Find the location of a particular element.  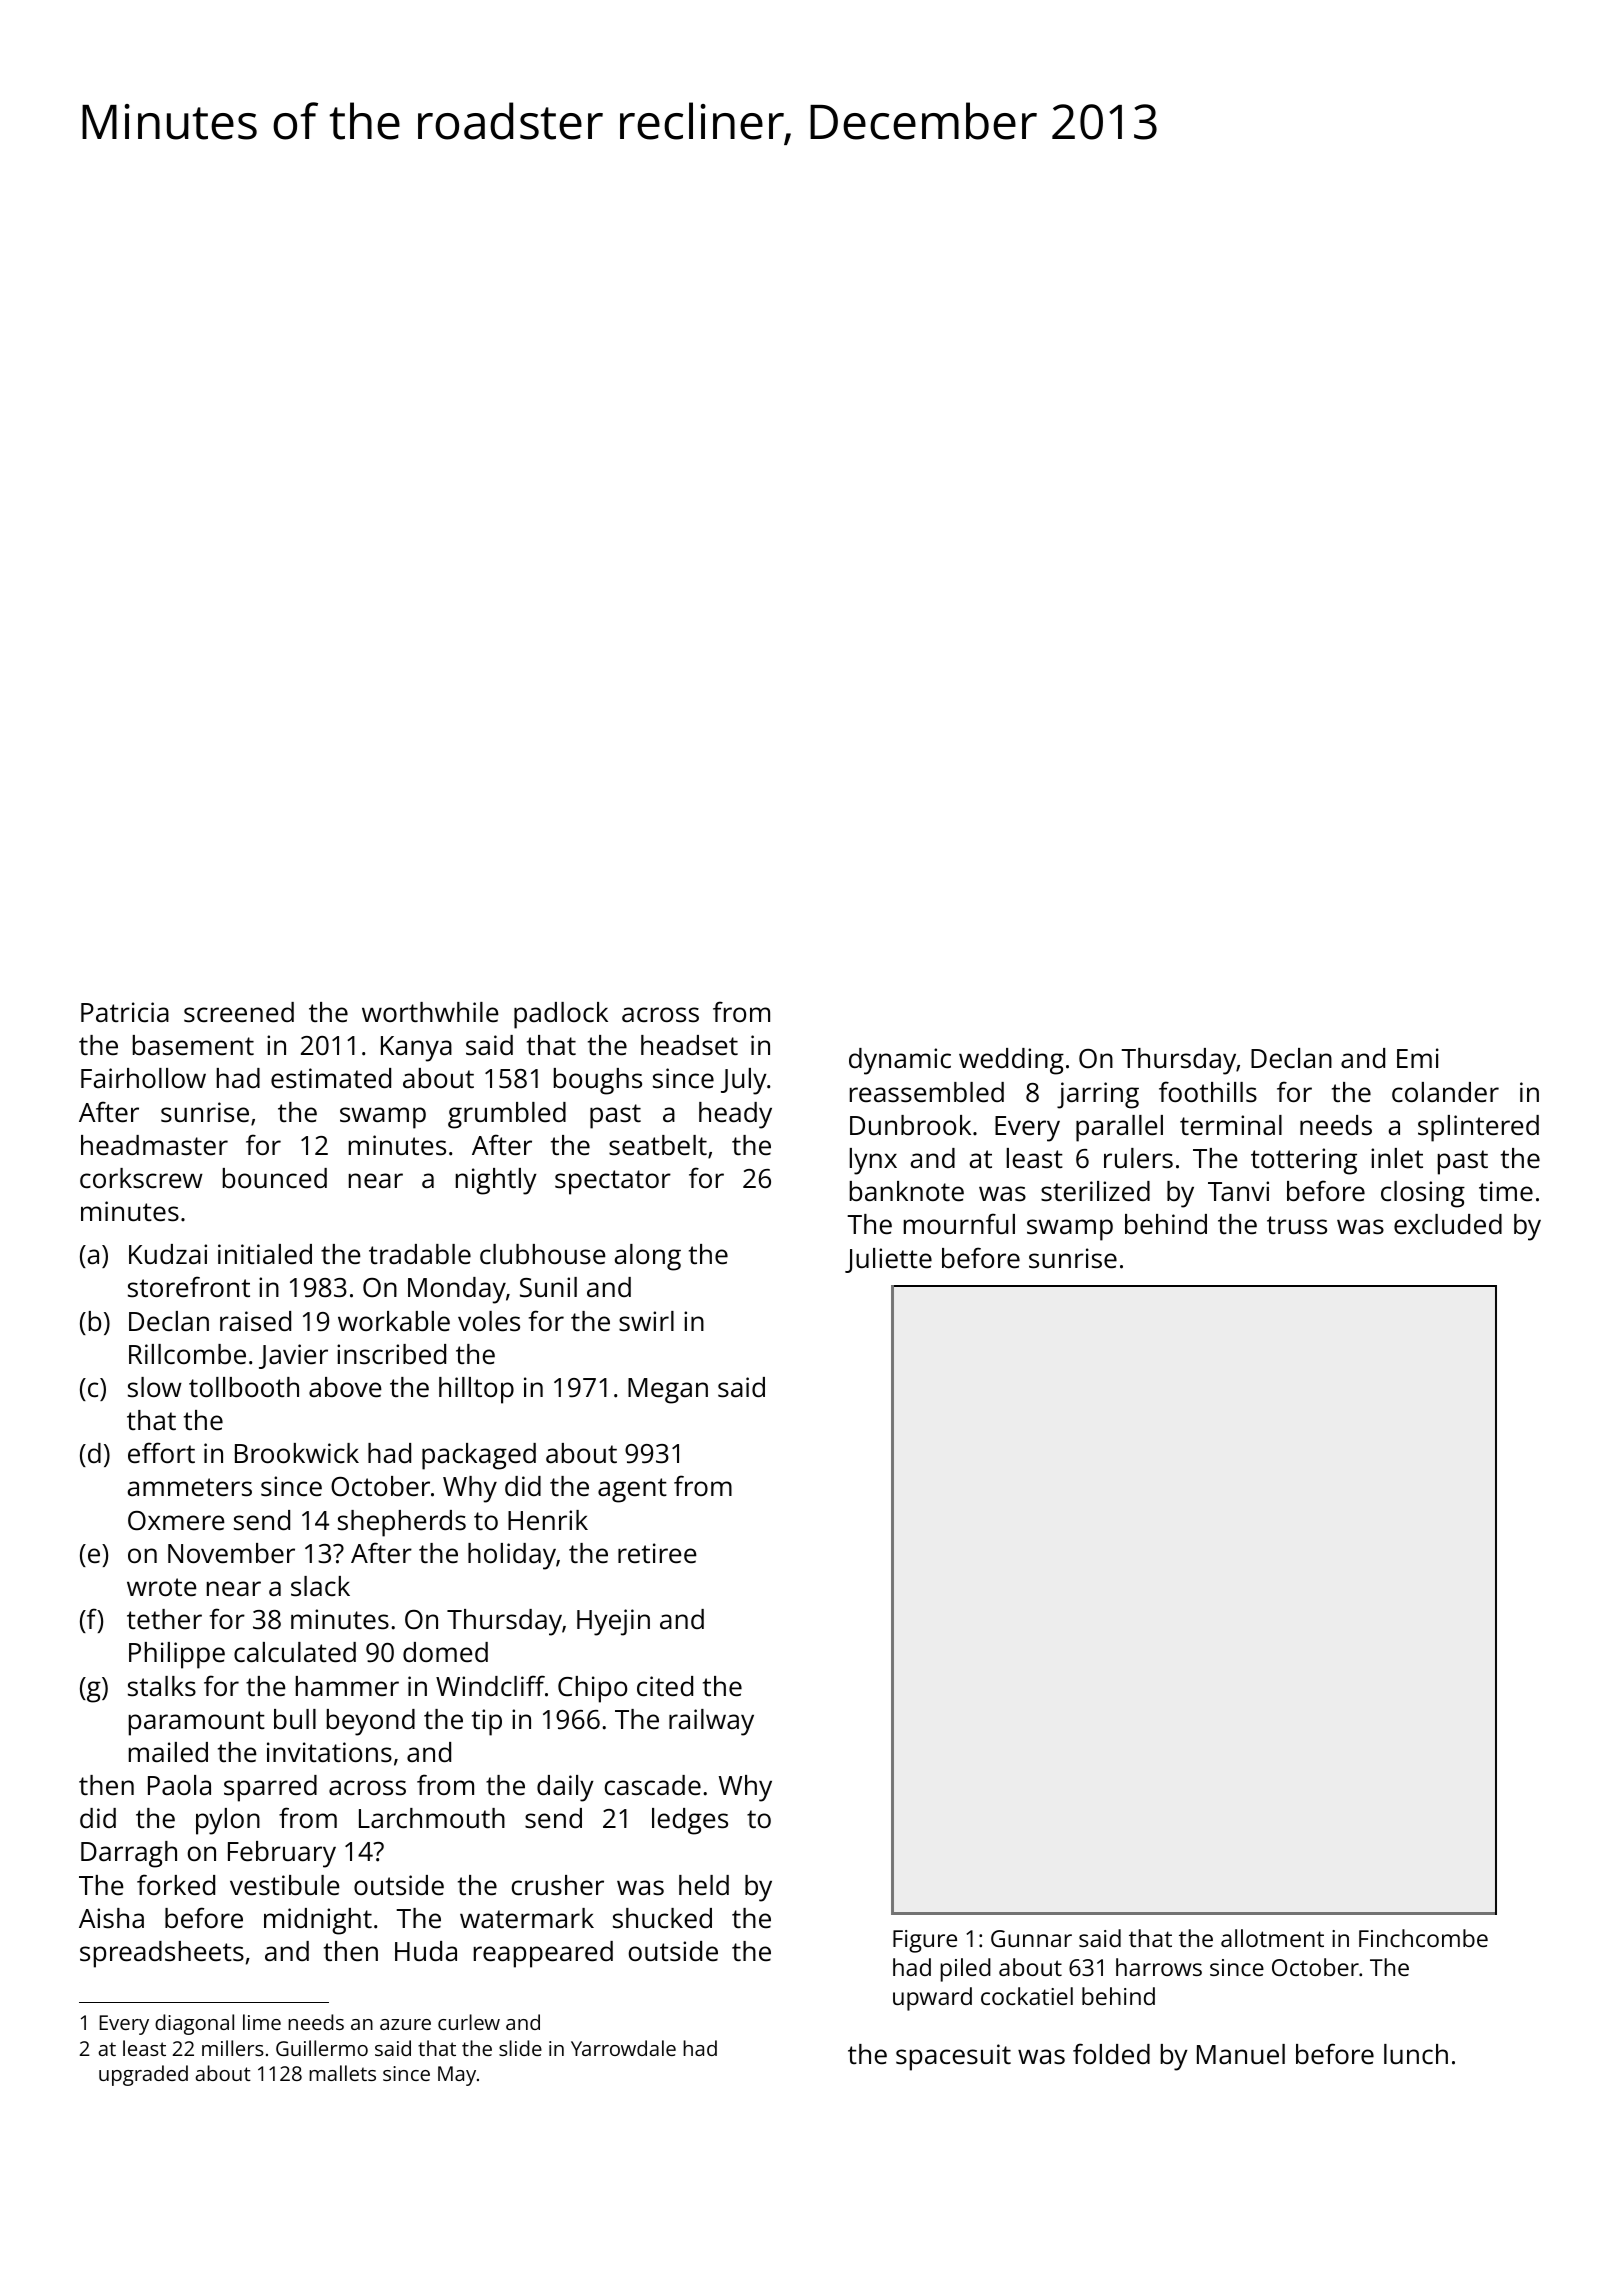

tether is located at coordinates (164, 1619).
